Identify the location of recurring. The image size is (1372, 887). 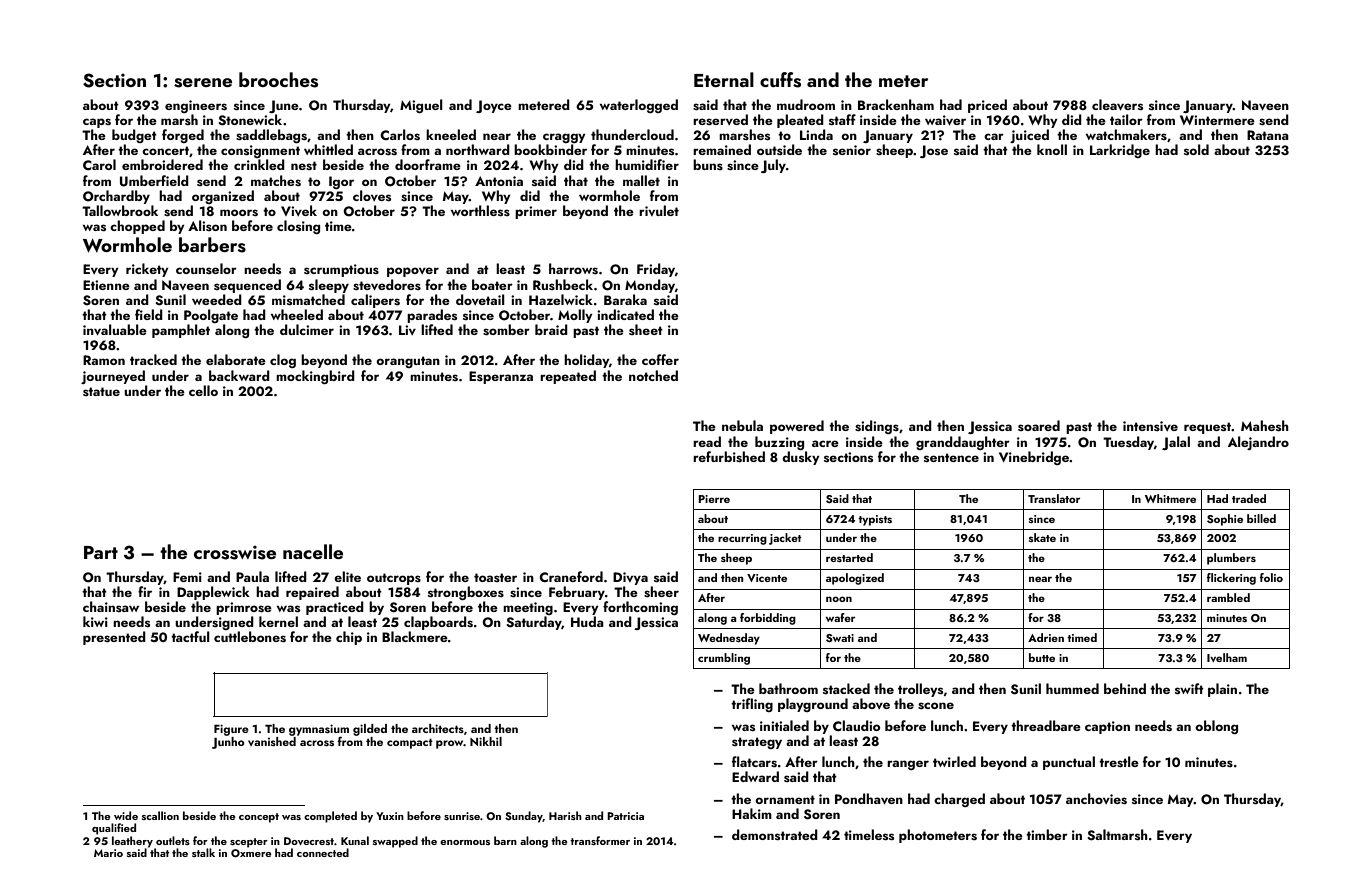
(742, 539).
